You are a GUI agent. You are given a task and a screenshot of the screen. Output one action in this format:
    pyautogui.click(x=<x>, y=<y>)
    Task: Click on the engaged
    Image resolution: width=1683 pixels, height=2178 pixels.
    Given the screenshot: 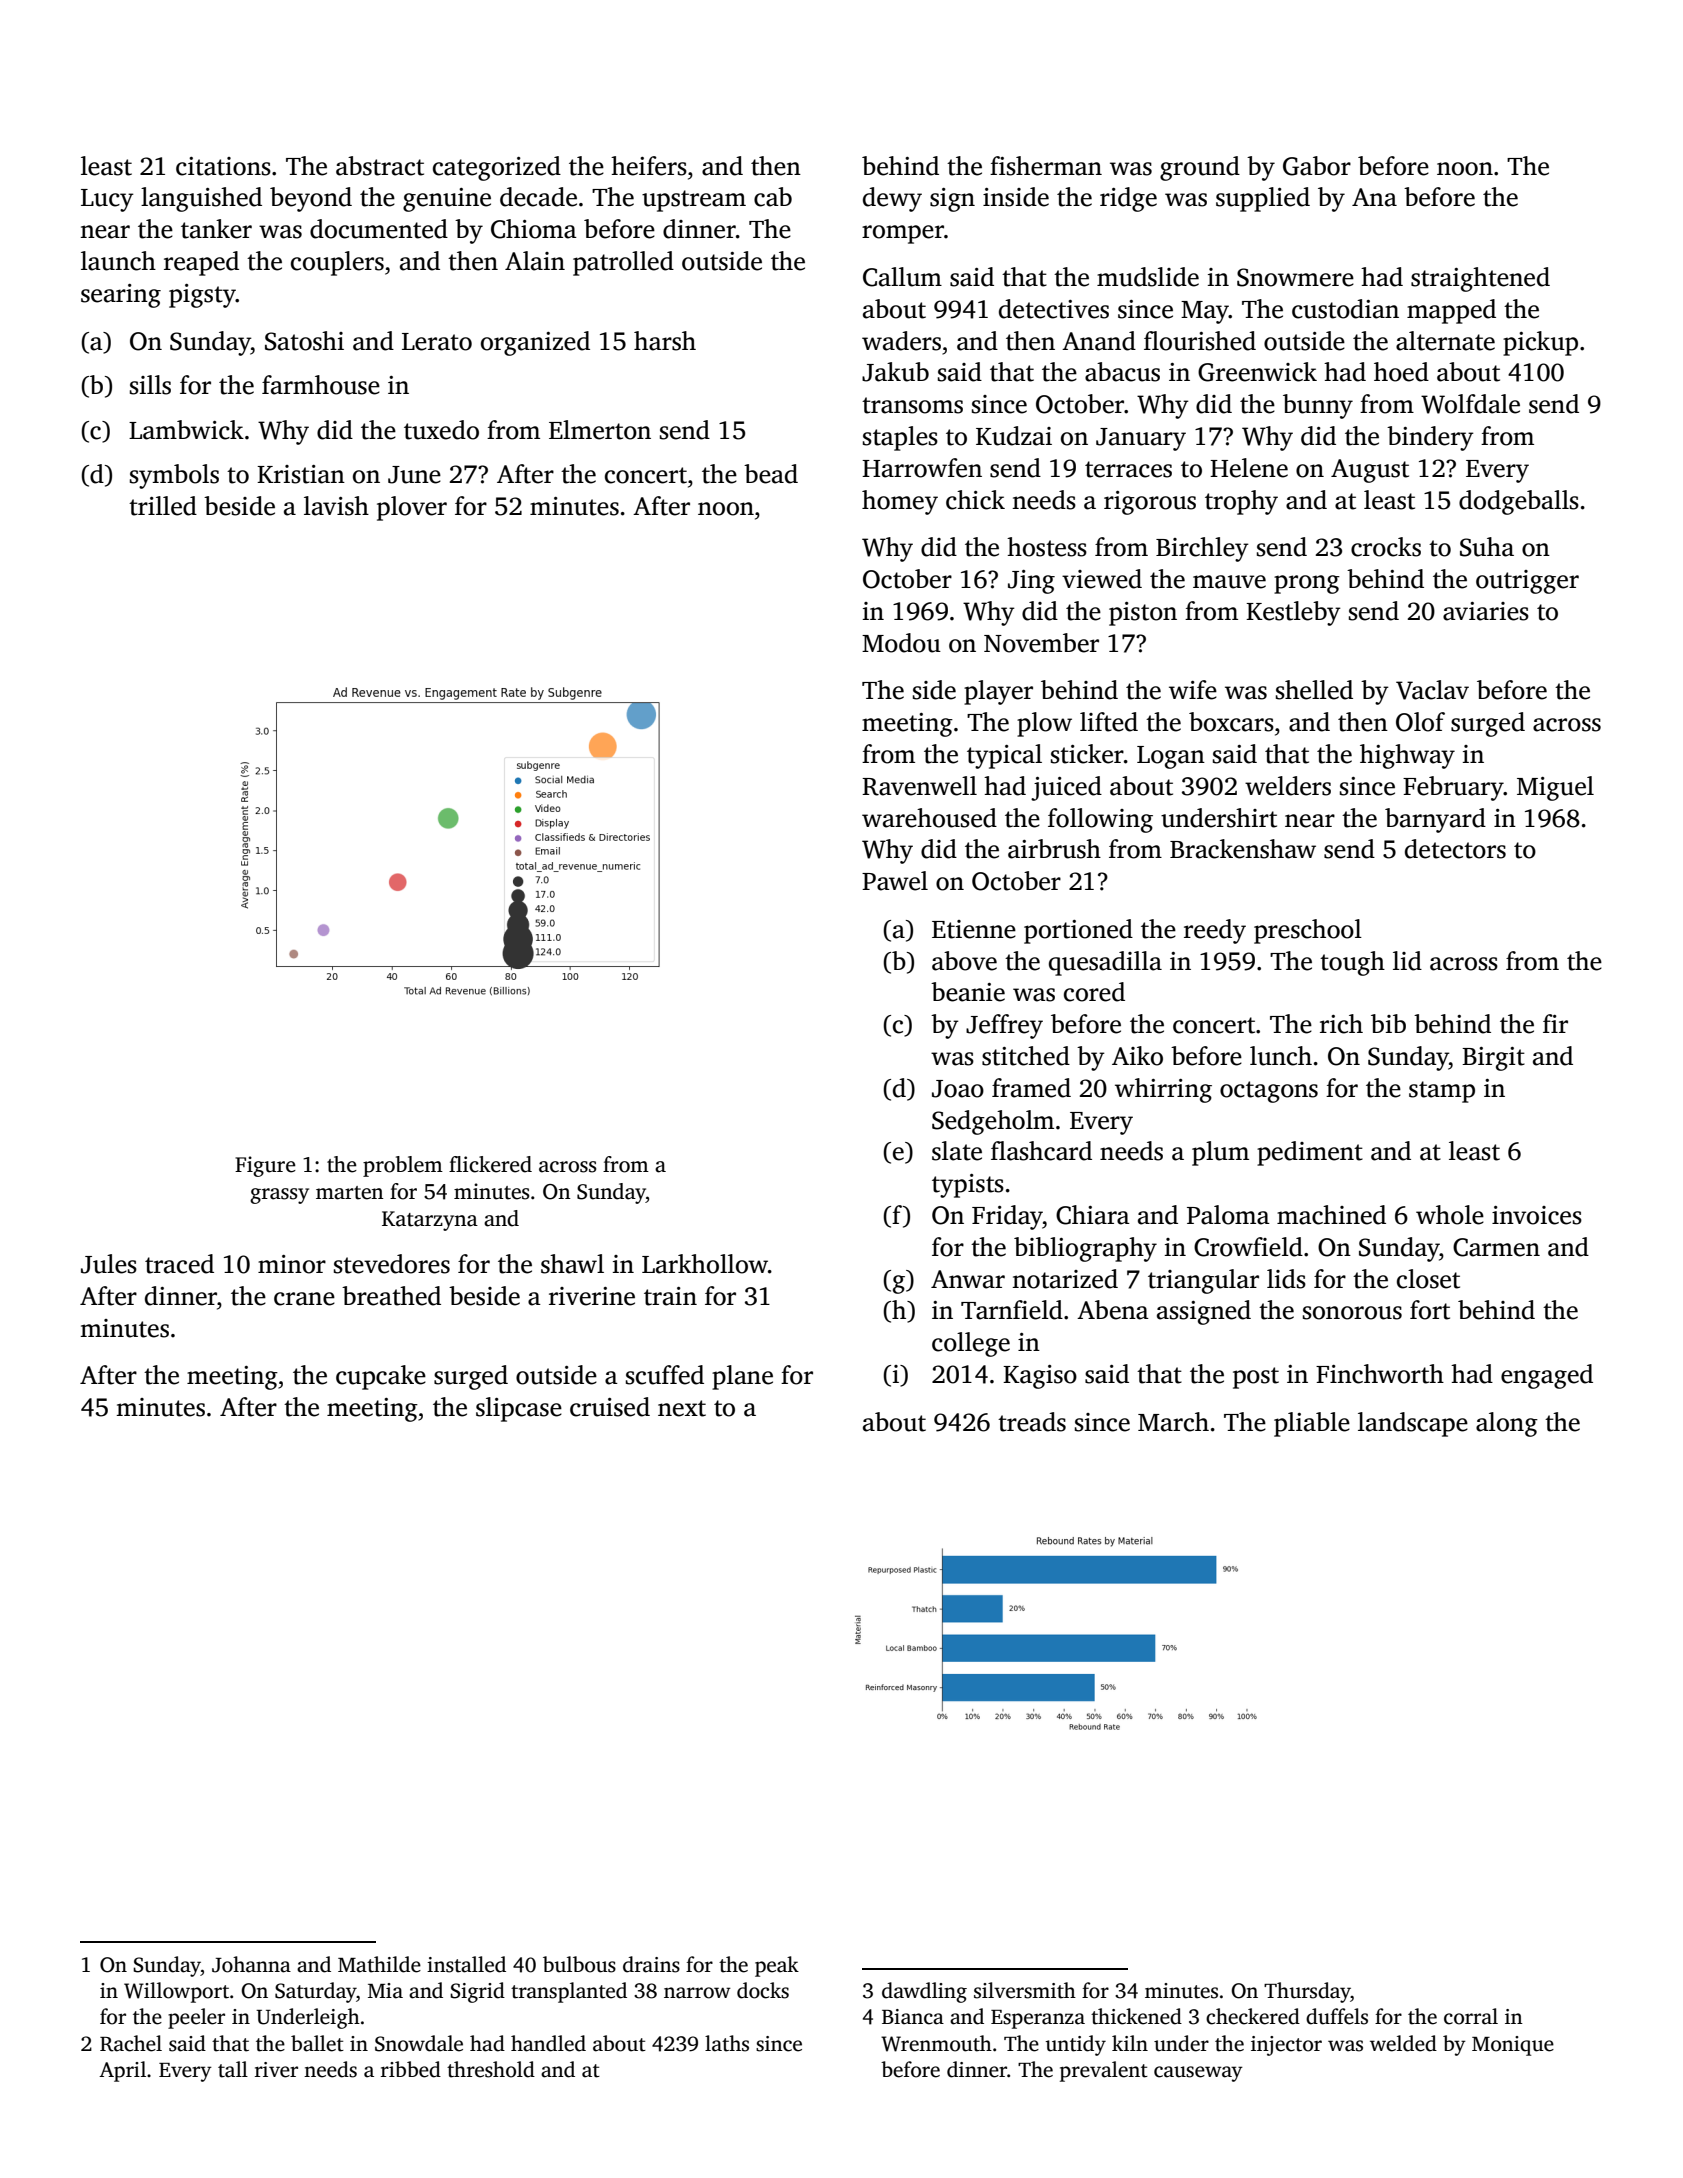 What is the action you would take?
    pyautogui.click(x=1547, y=1376)
